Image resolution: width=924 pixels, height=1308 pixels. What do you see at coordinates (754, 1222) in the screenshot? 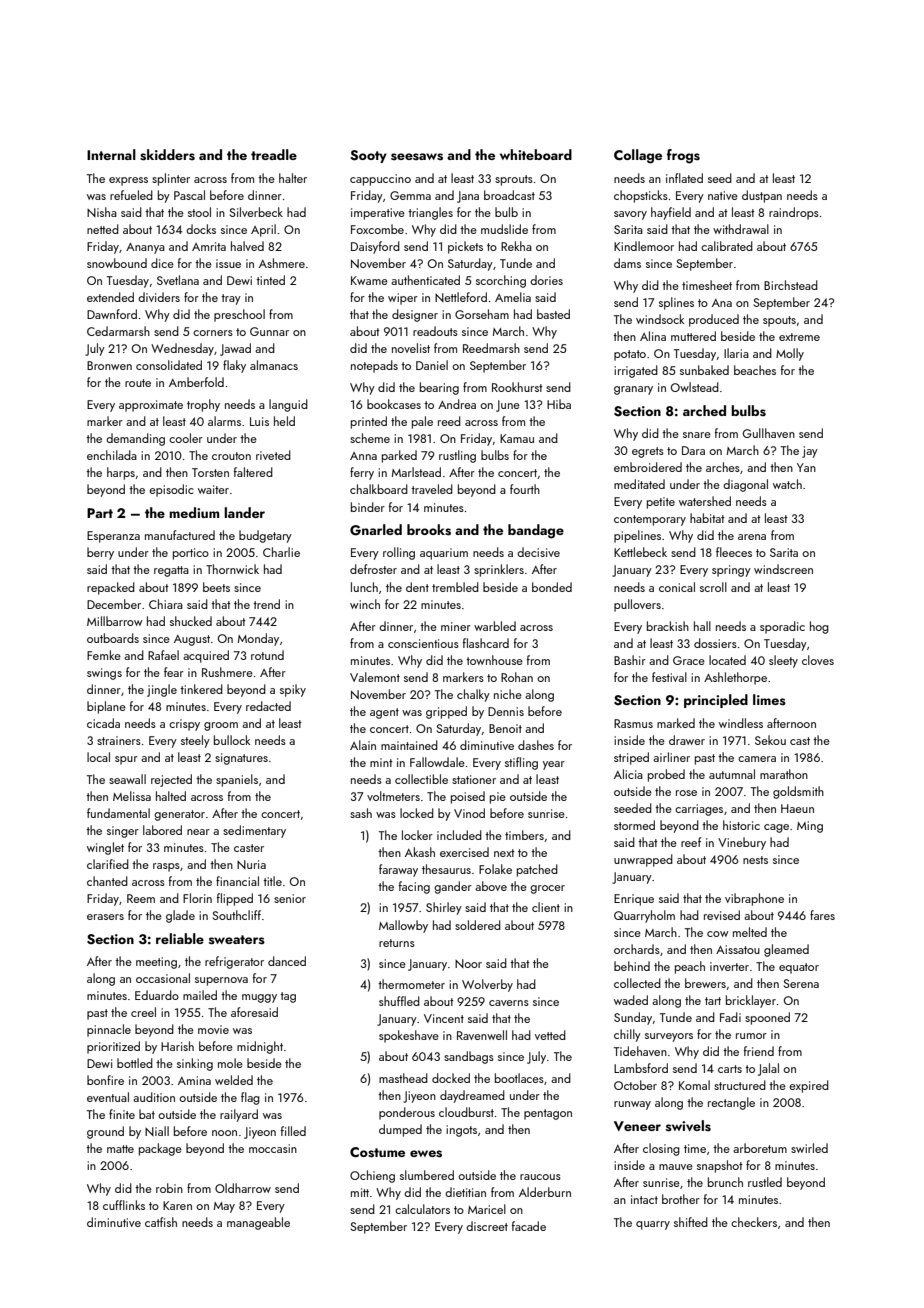
I see `checkers` at bounding box center [754, 1222].
